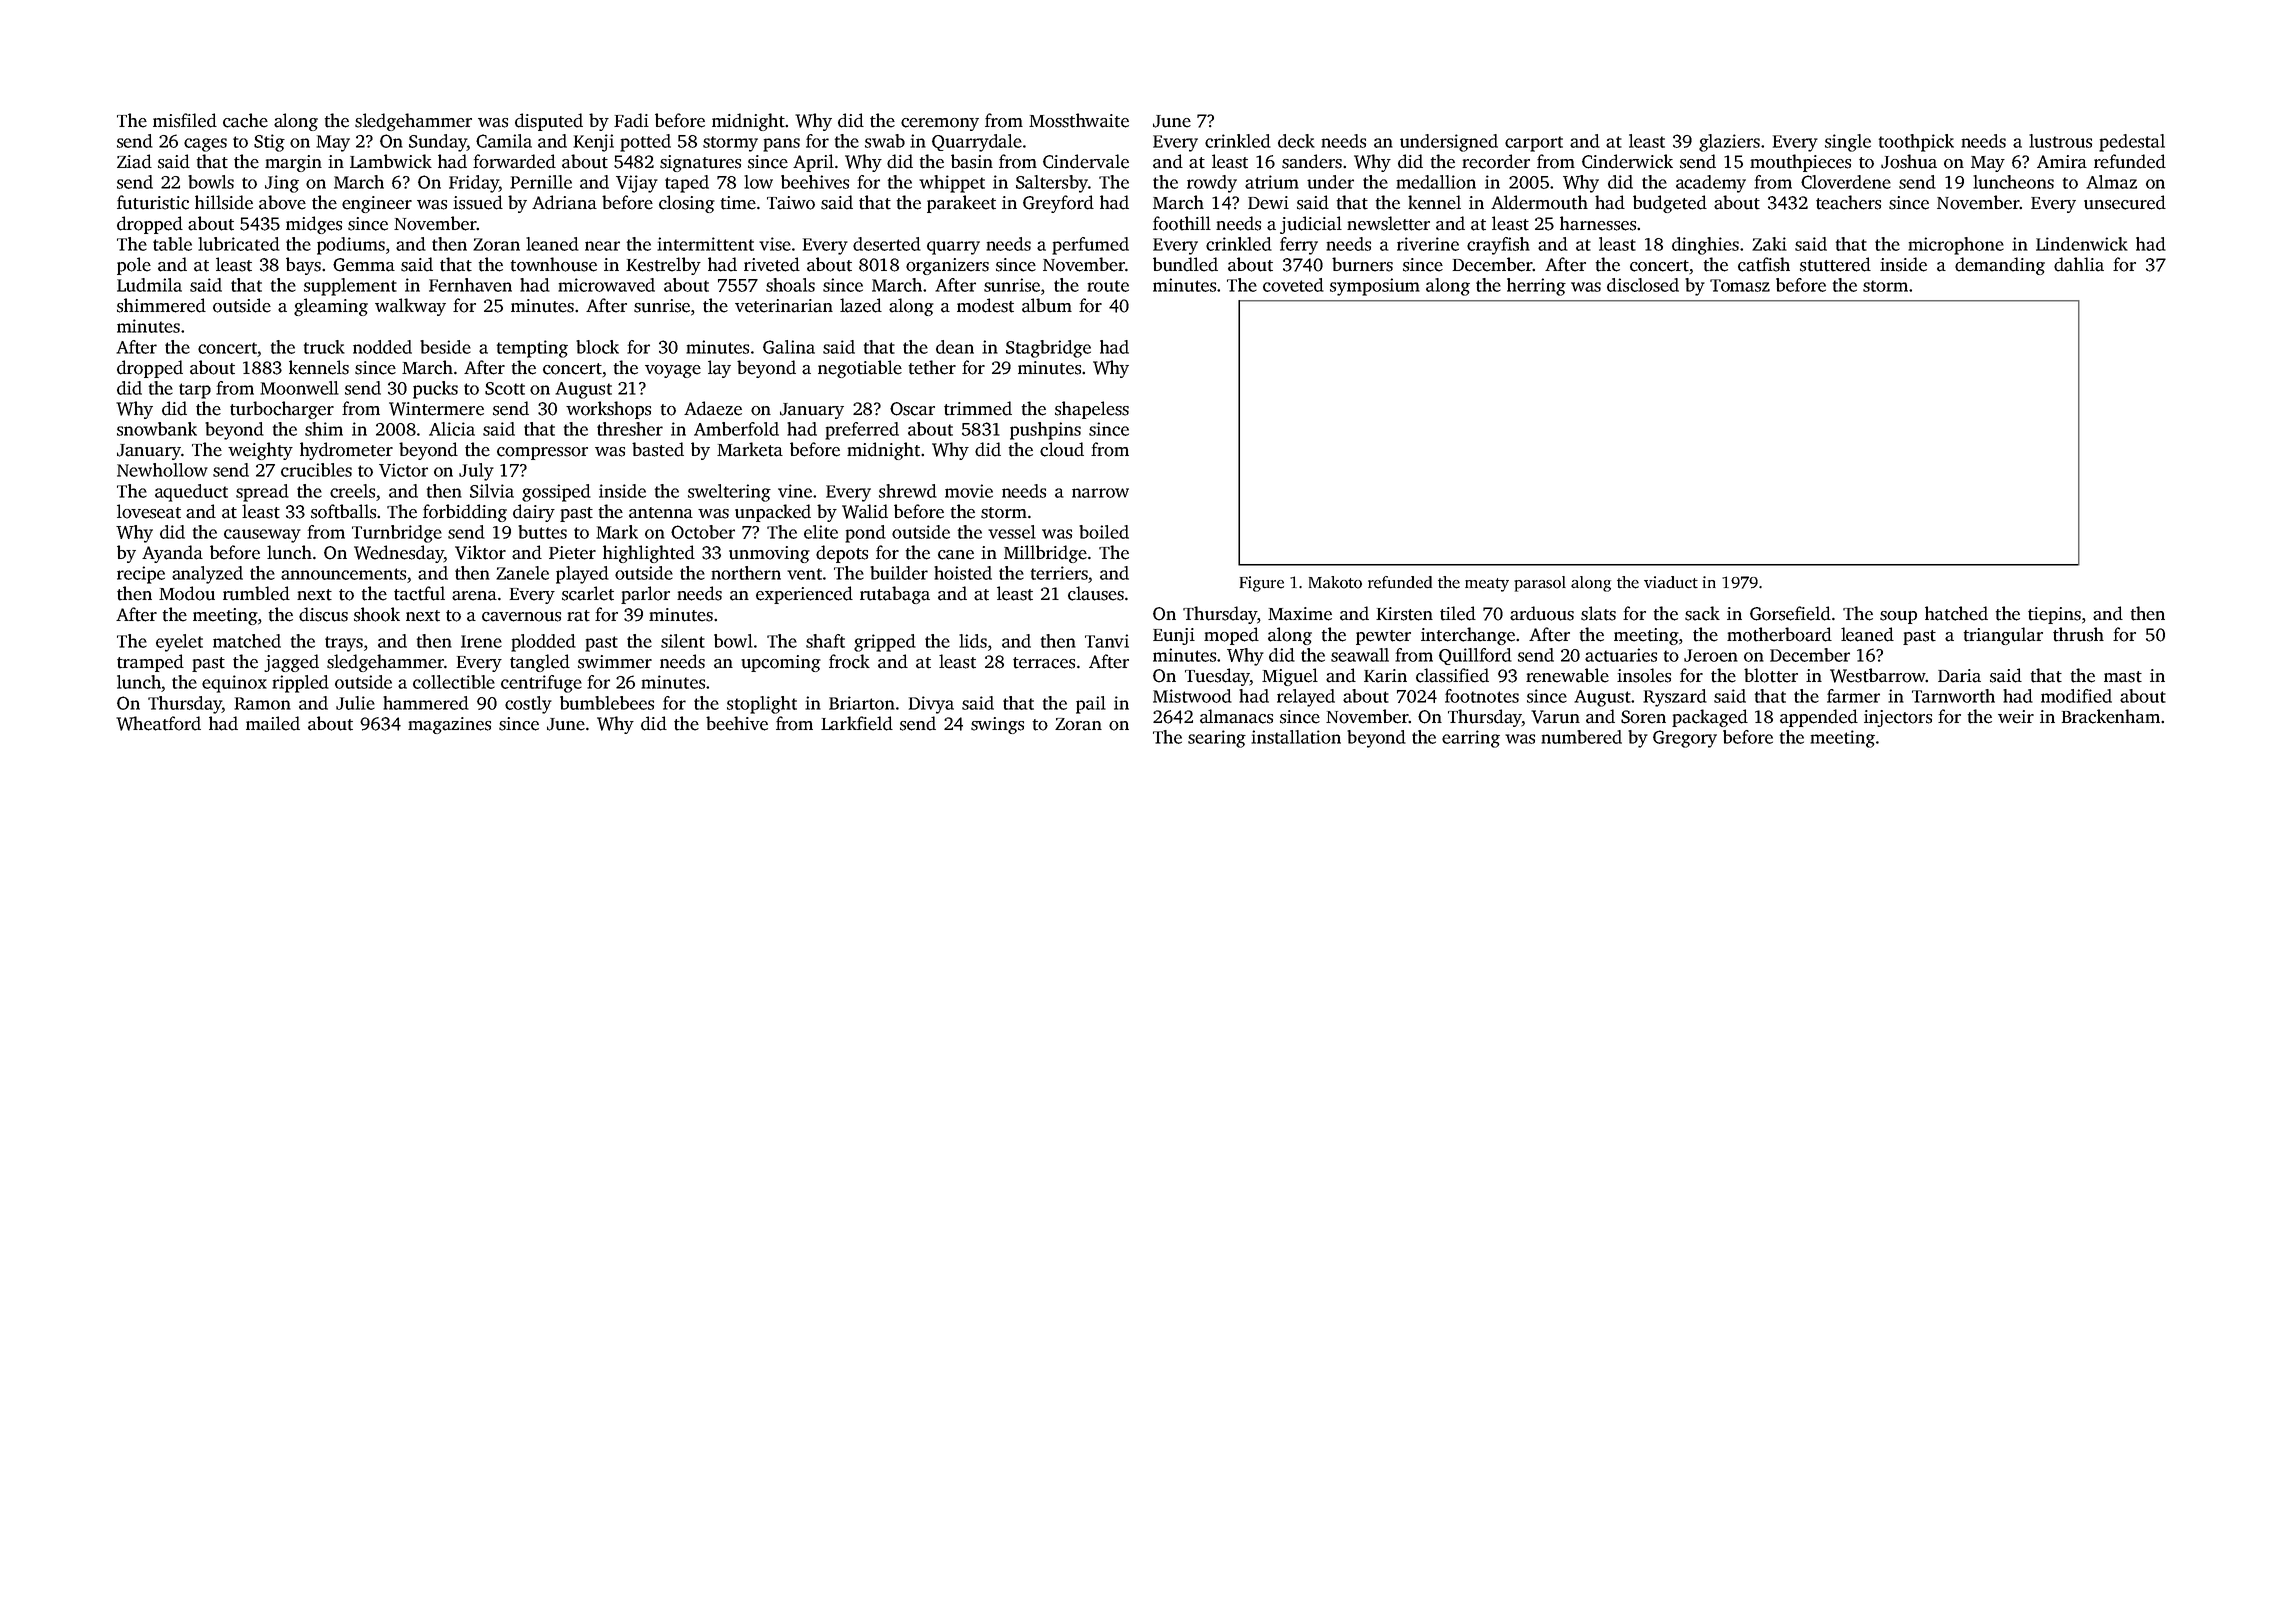 This screenshot has width=2282, height=1614. I want to click on Sunday, so click(438, 143).
